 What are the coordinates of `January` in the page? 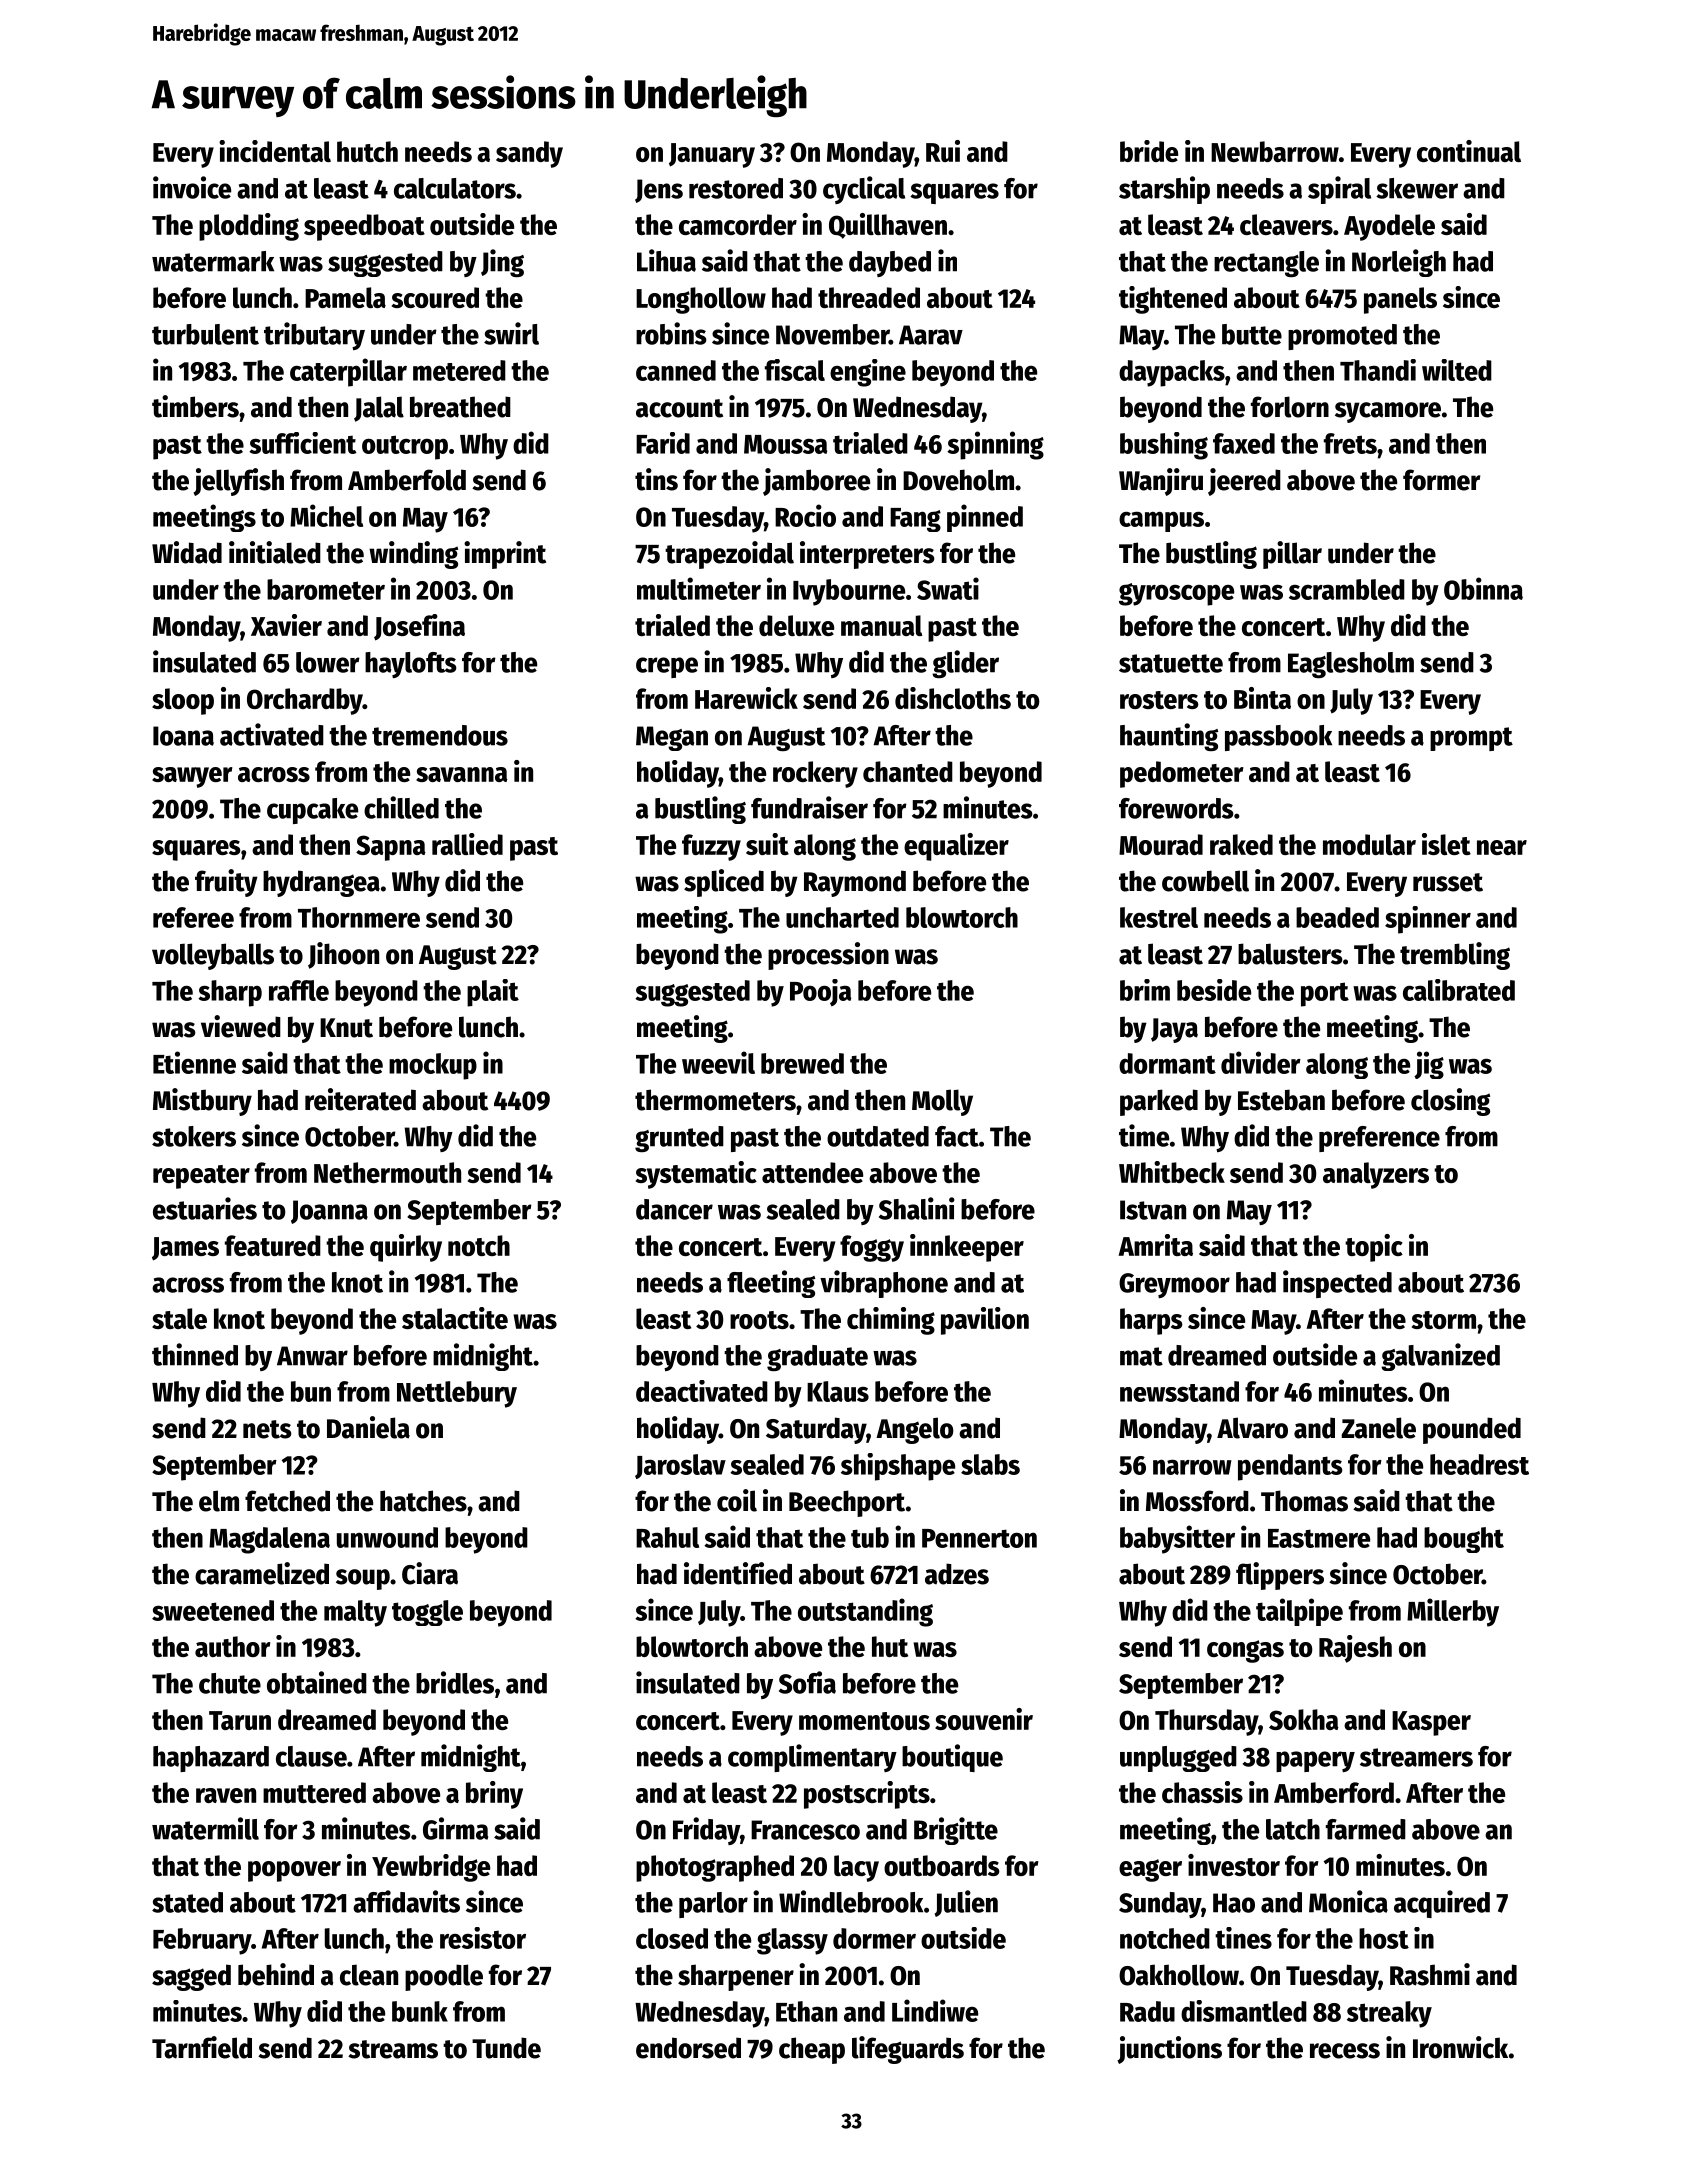 It's located at (712, 155).
